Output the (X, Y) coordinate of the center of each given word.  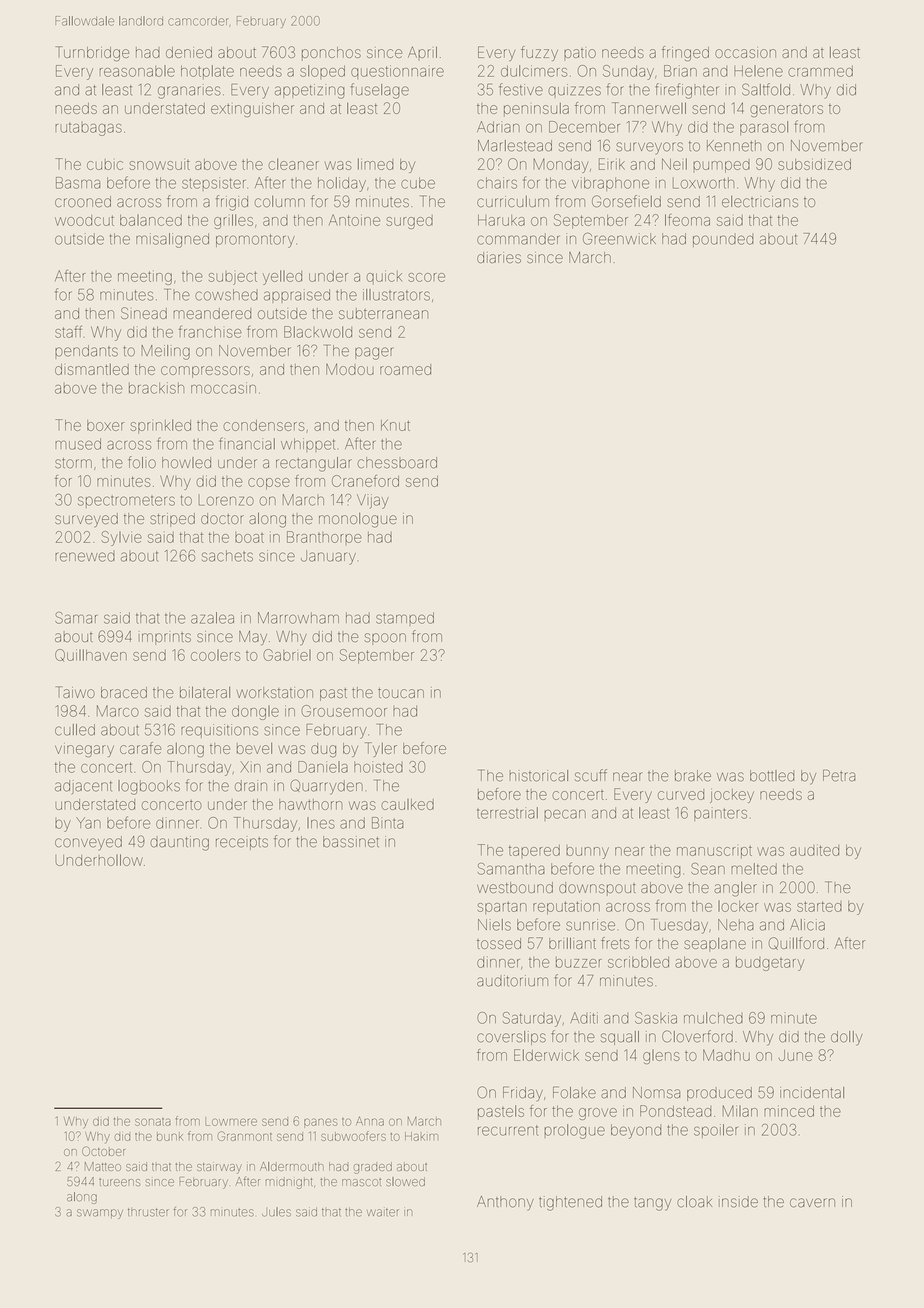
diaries (499, 257)
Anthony (505, 1203)
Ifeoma (687, 220)
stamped (405, 618)
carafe (140, 748)
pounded (723, 241)
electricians (760, 201)
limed (375, 164)
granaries (189, 91)
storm (73, 463)
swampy (100, 1214)
